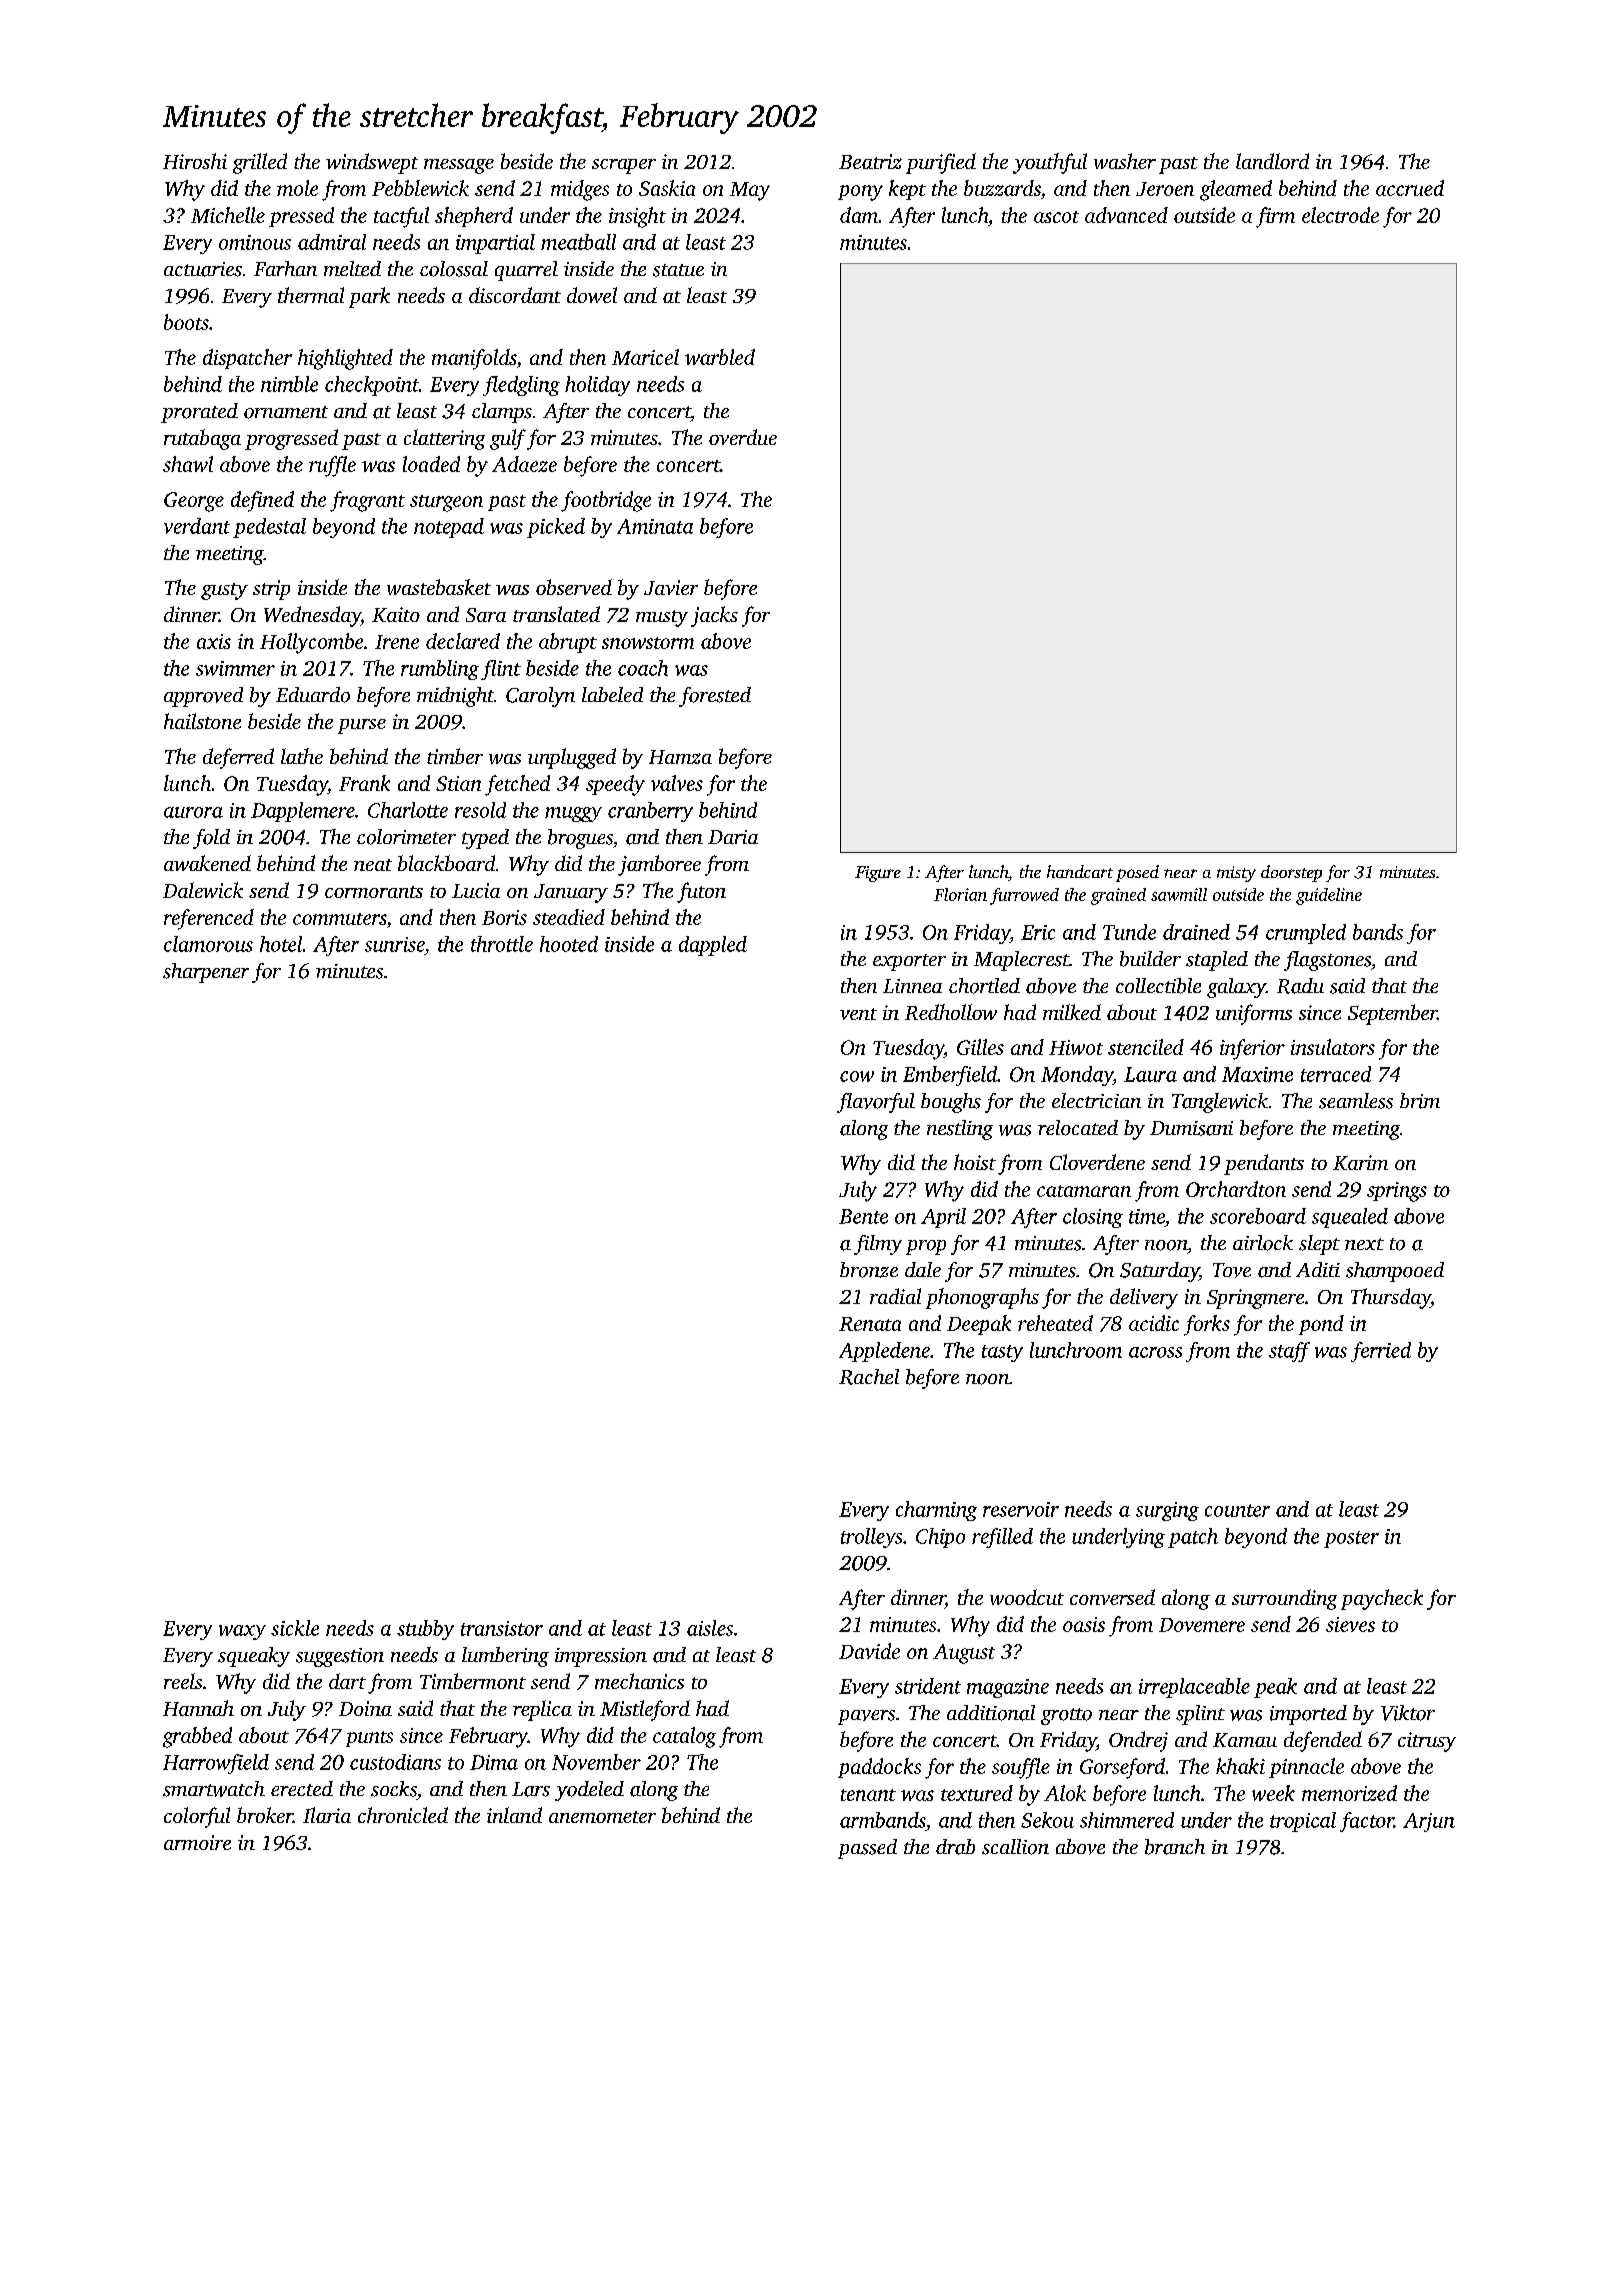 Image resolution: width=1620 pixels, height=2292 pixels. Describe the element at coordinates (1351, 1539) in the image. I see `poster` at that location.
